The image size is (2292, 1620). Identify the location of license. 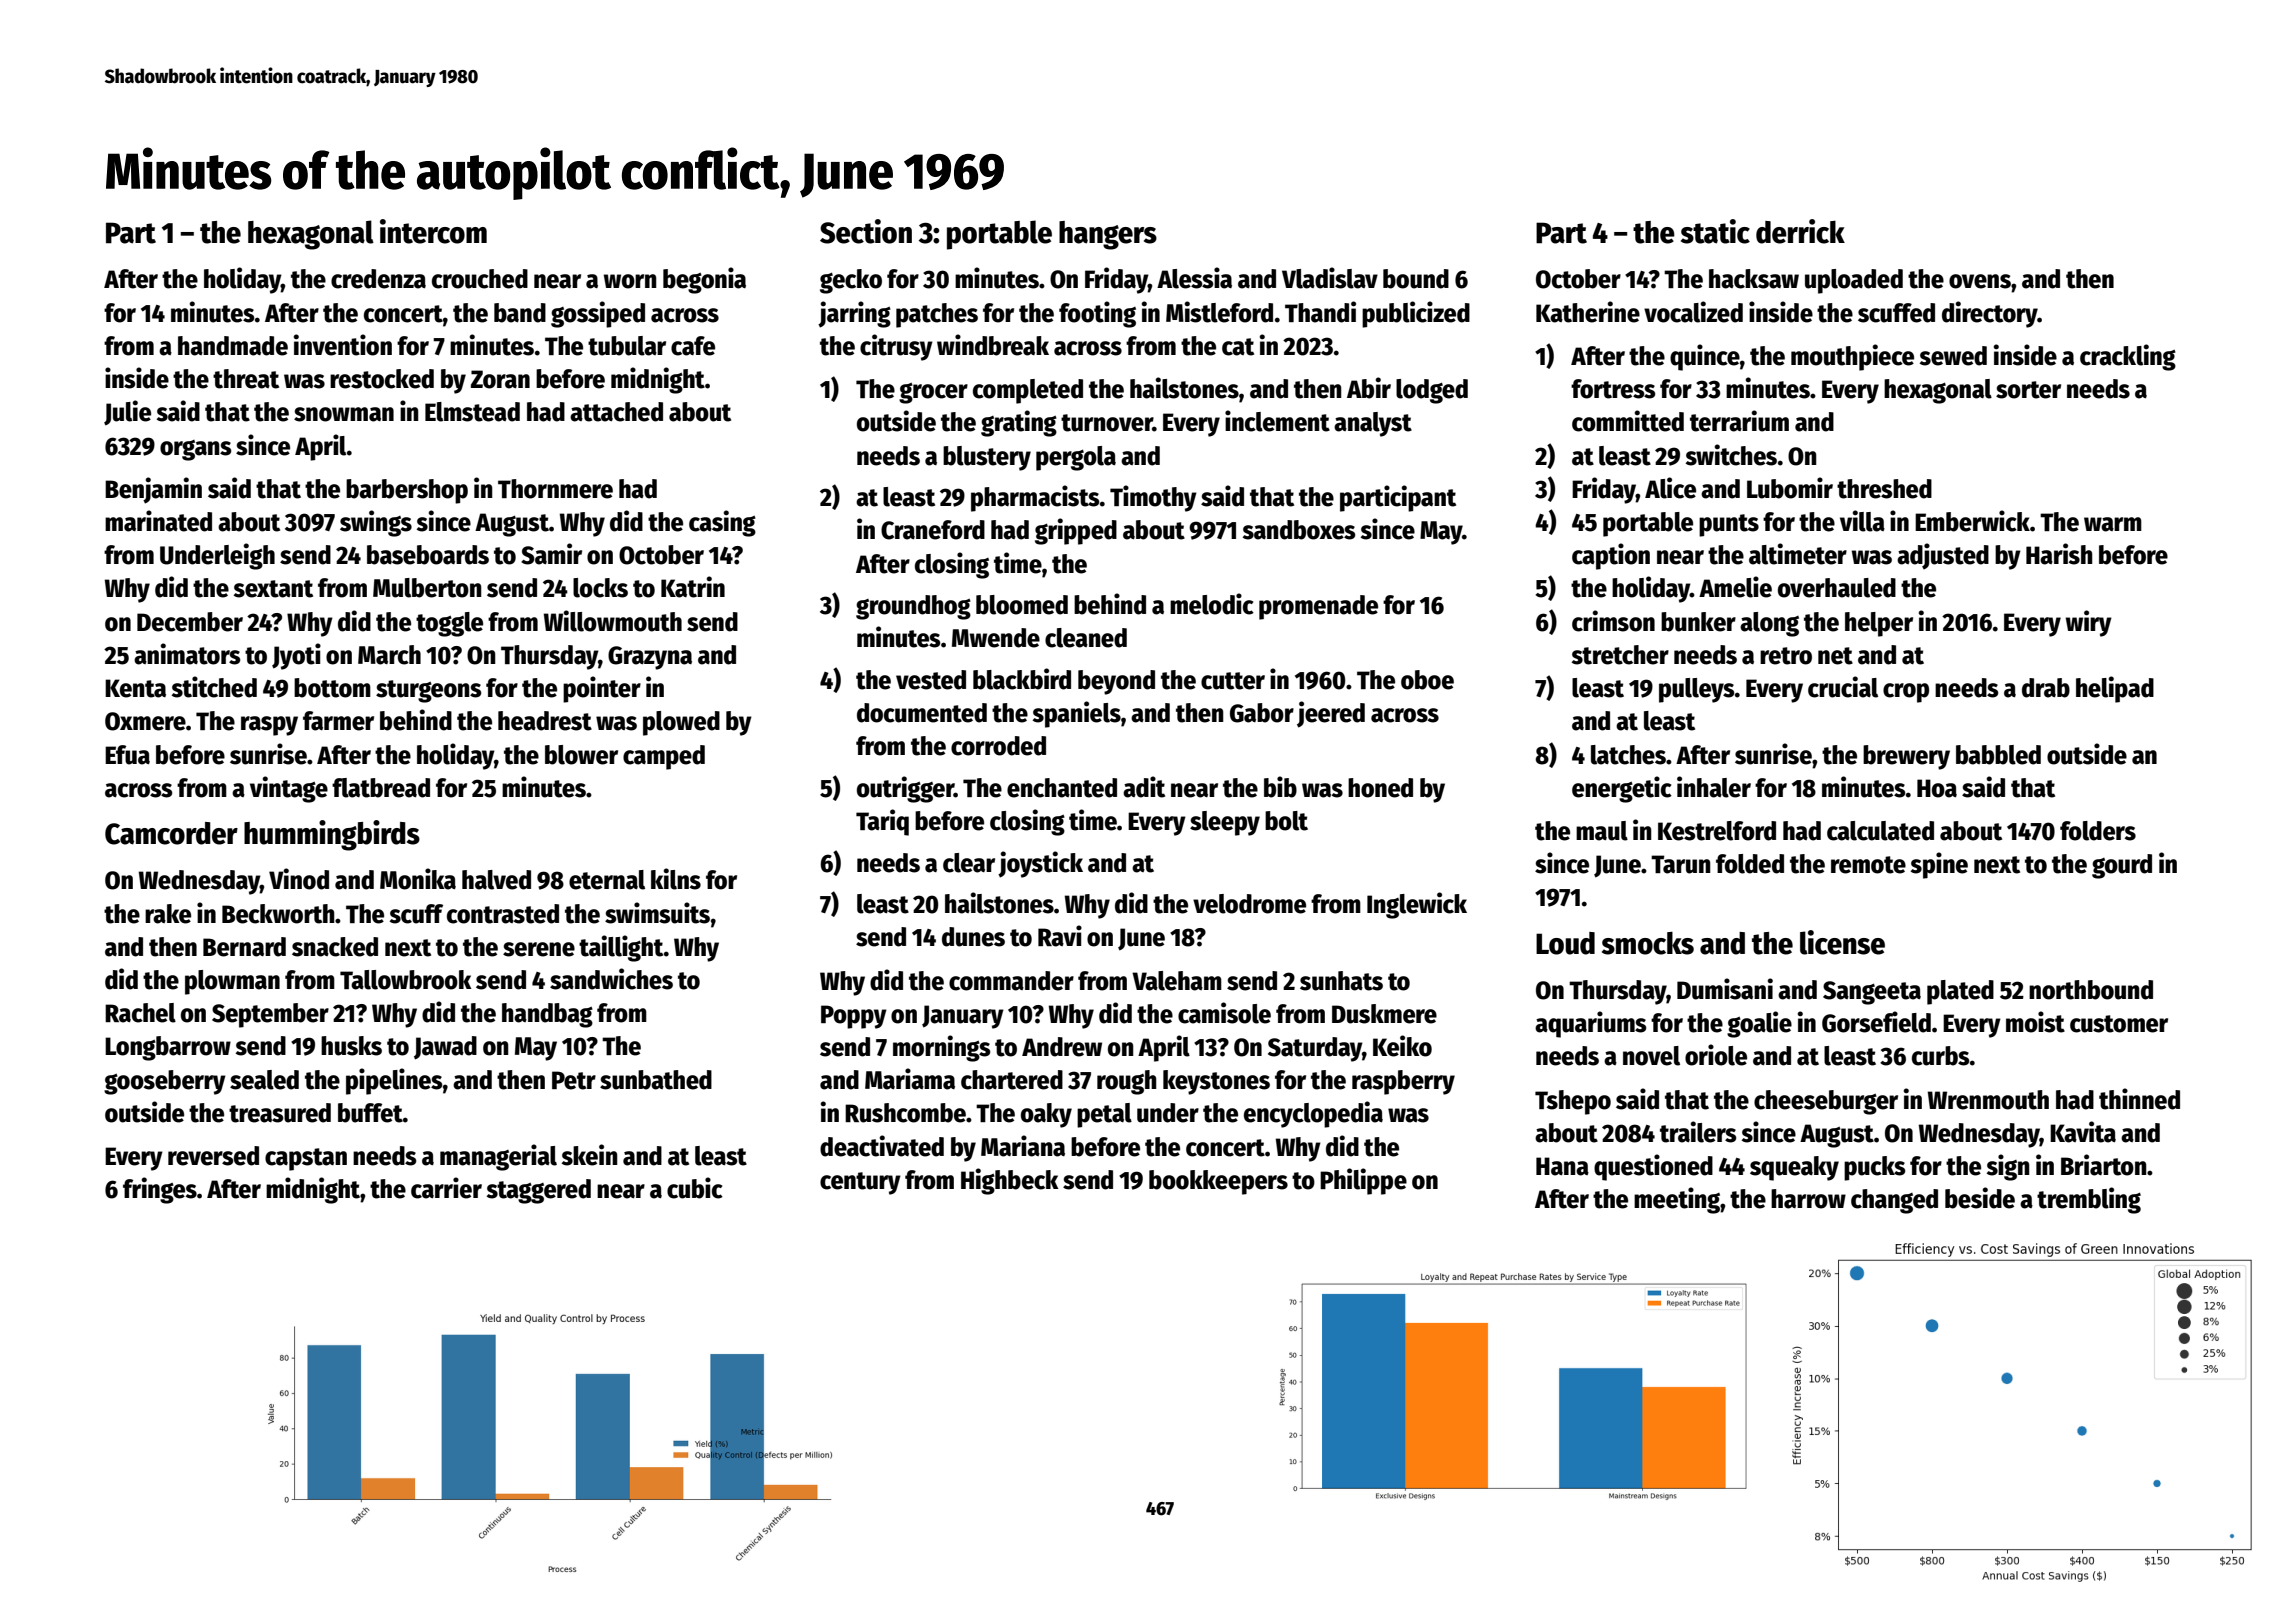
(1842, 942).
